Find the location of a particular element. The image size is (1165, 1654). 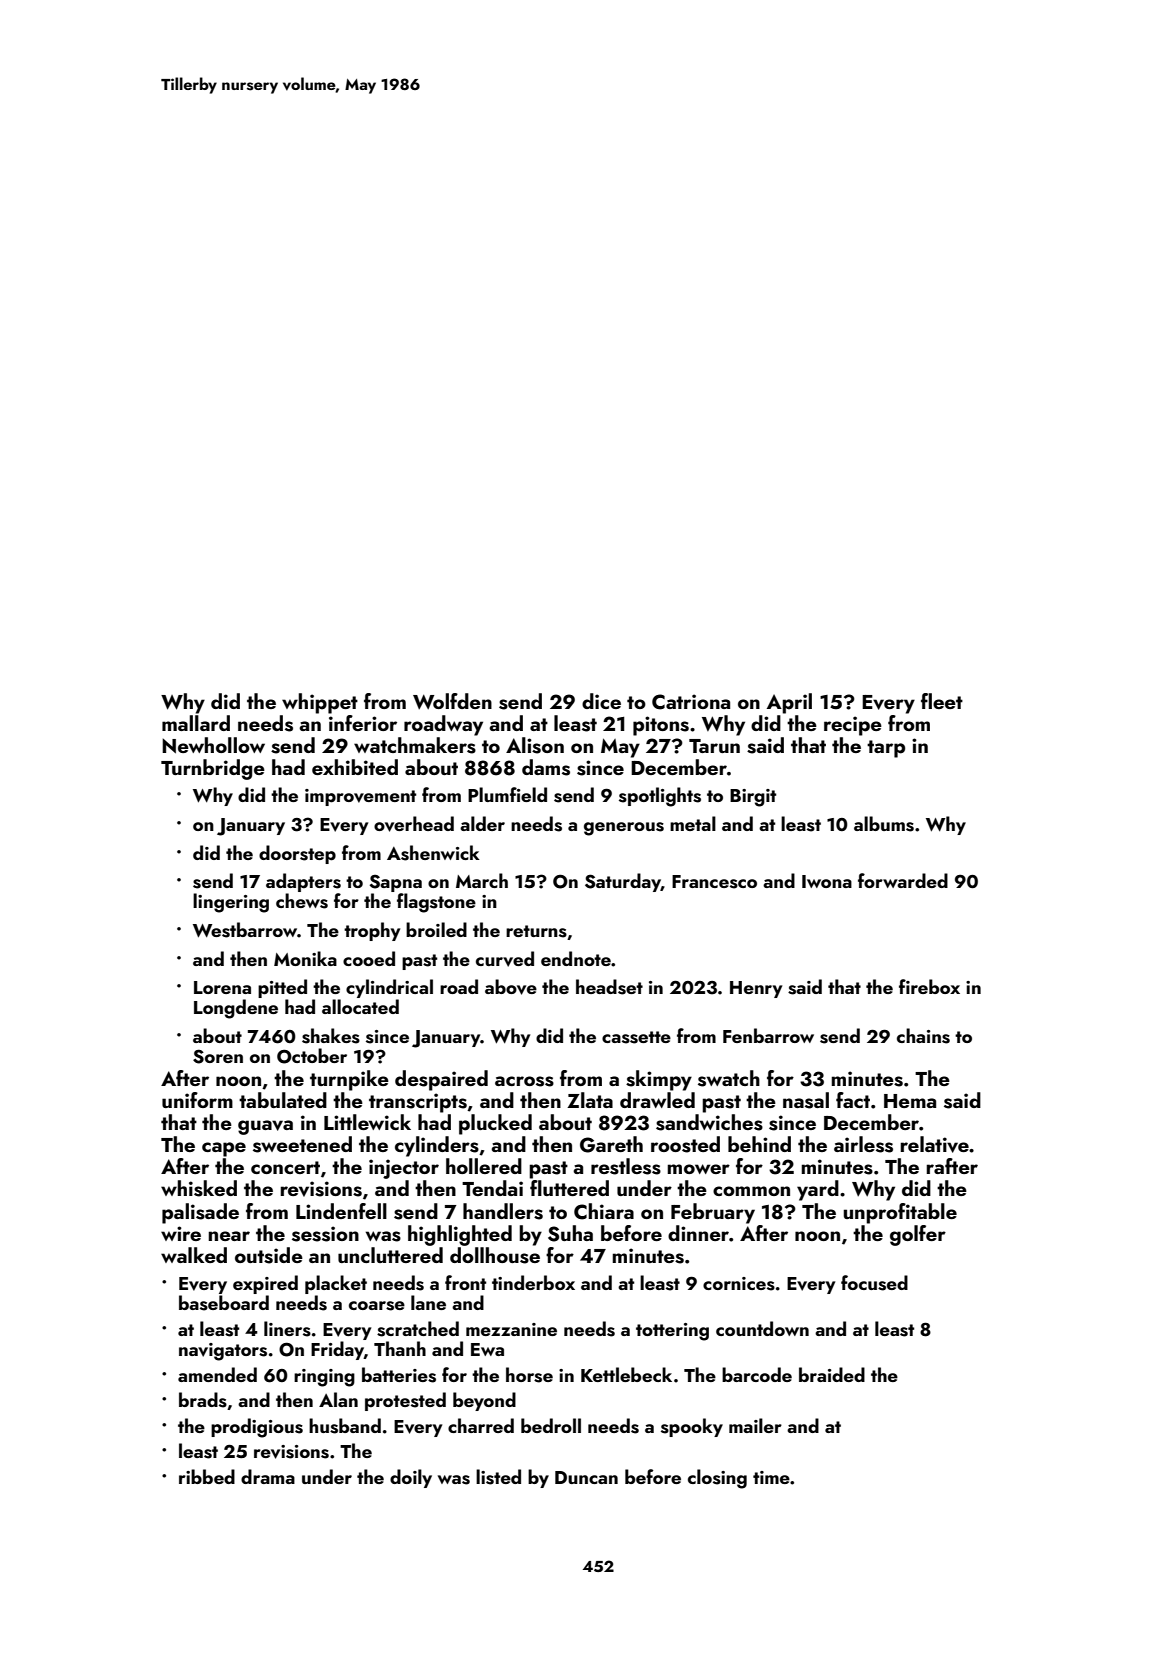

Wolfden is located at coordinates (452, 701).
